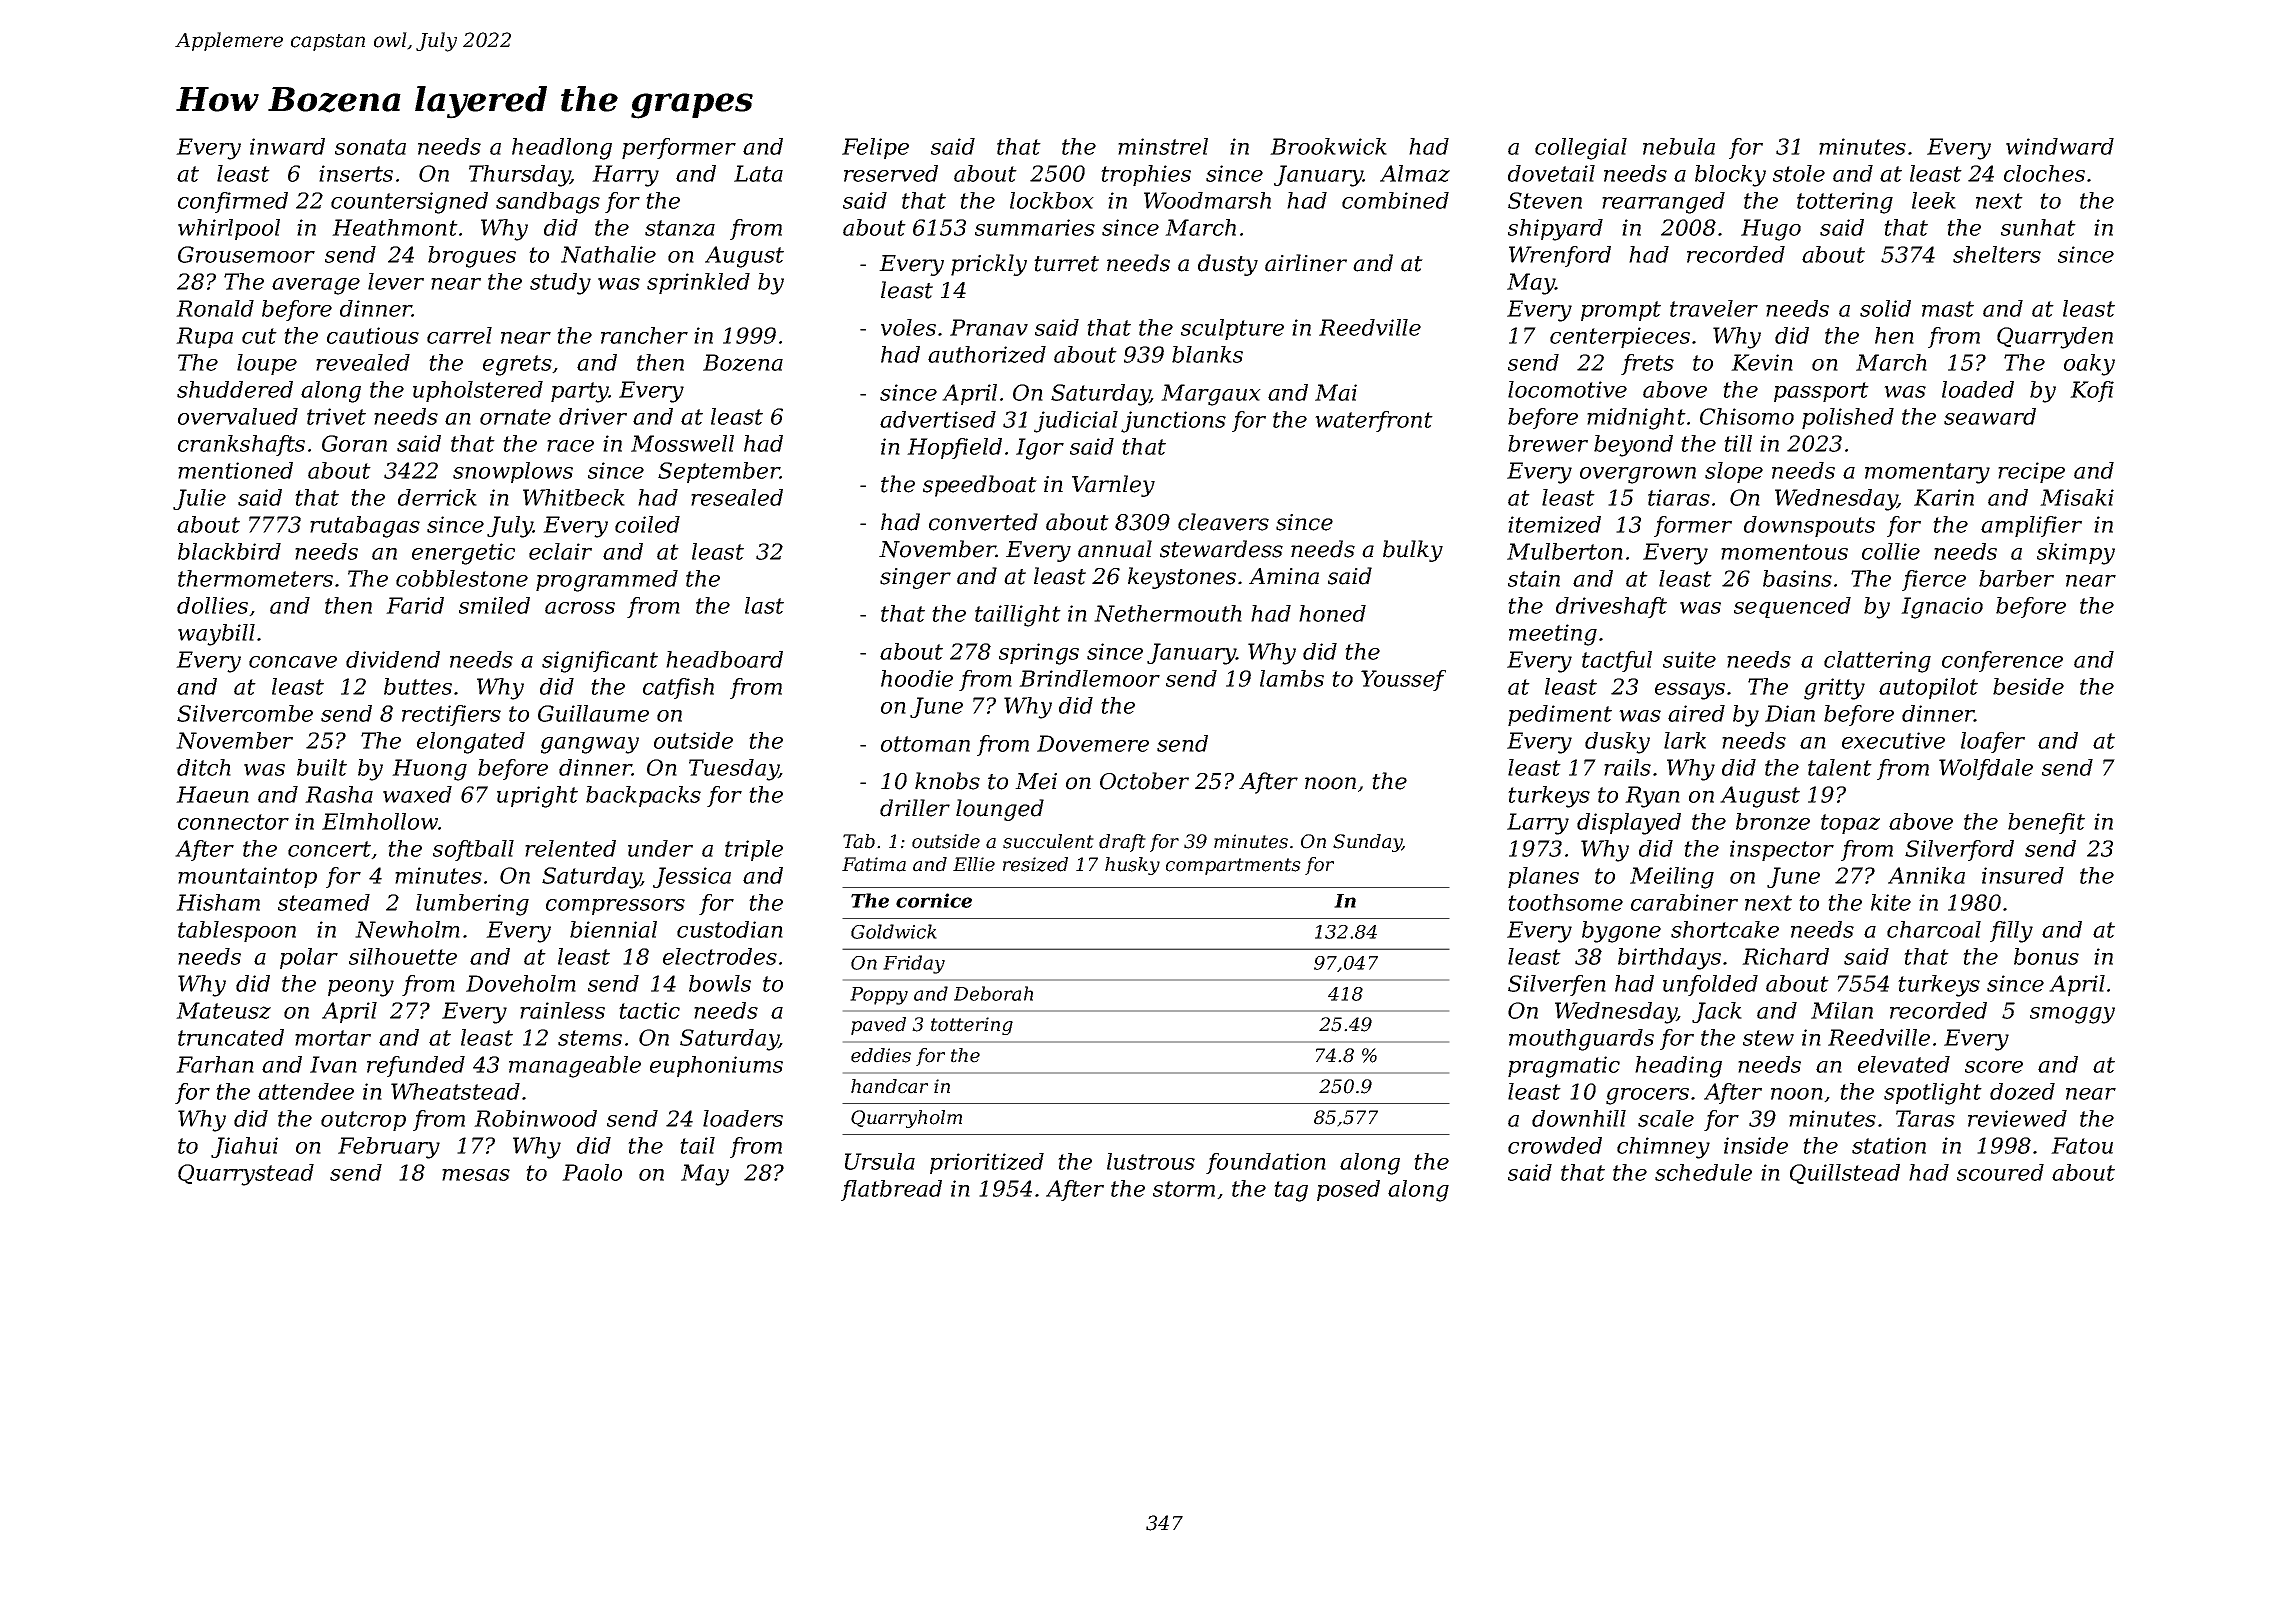 This image has width=2292, height=1620. I want to click on inward, so click(287, 146).
